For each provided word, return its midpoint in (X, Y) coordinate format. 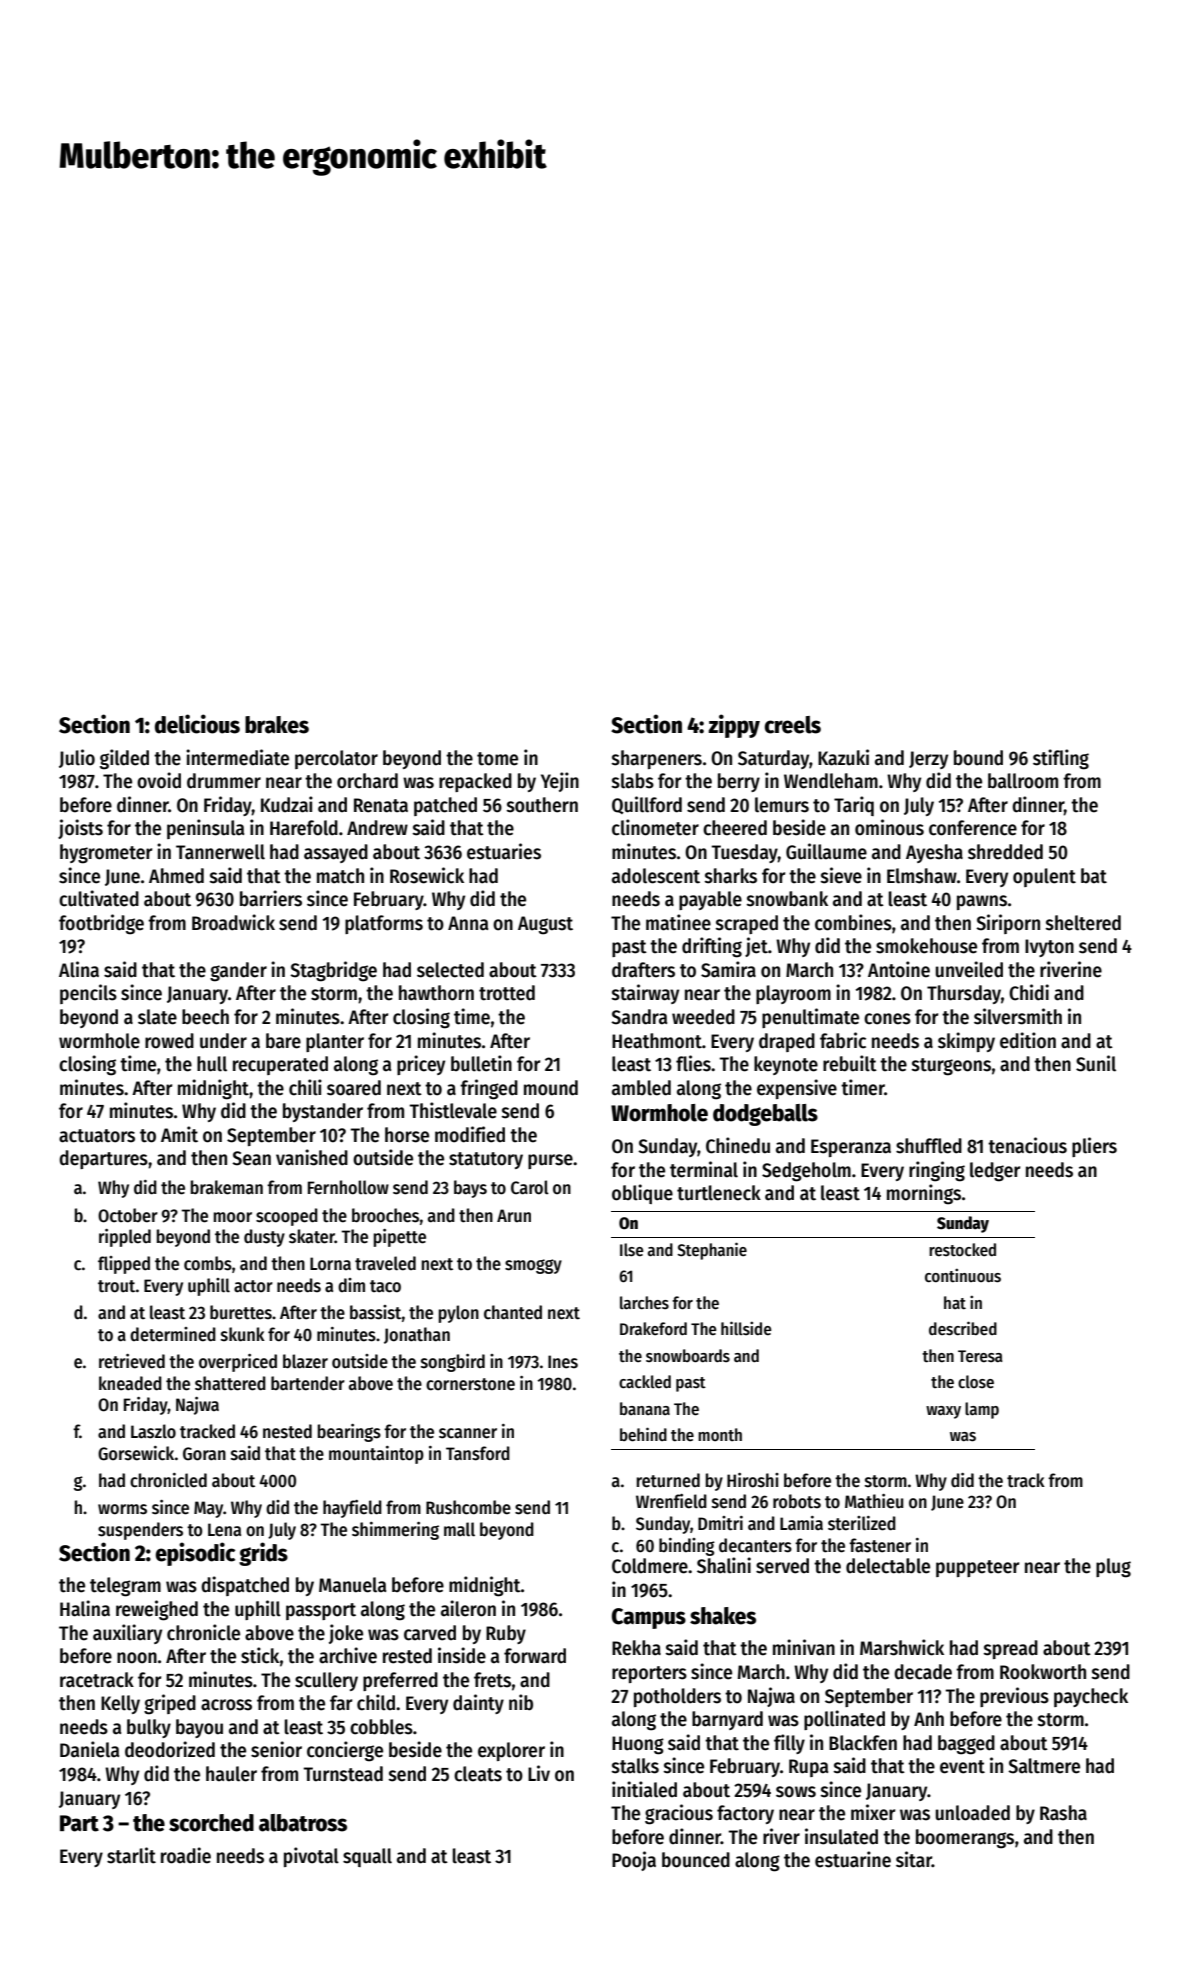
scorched (211, 1823)
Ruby (506, 1634)
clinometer (655, 827)
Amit (179, 1134)
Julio (77, 758)
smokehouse (926, 946)
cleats (478, 1774)
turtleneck (719, 1193)
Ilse (632, 1250)
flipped (124, 1265)
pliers (1094, 1147)
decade (923, 1672)
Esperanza (851, 1148)
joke (346, 1634)
